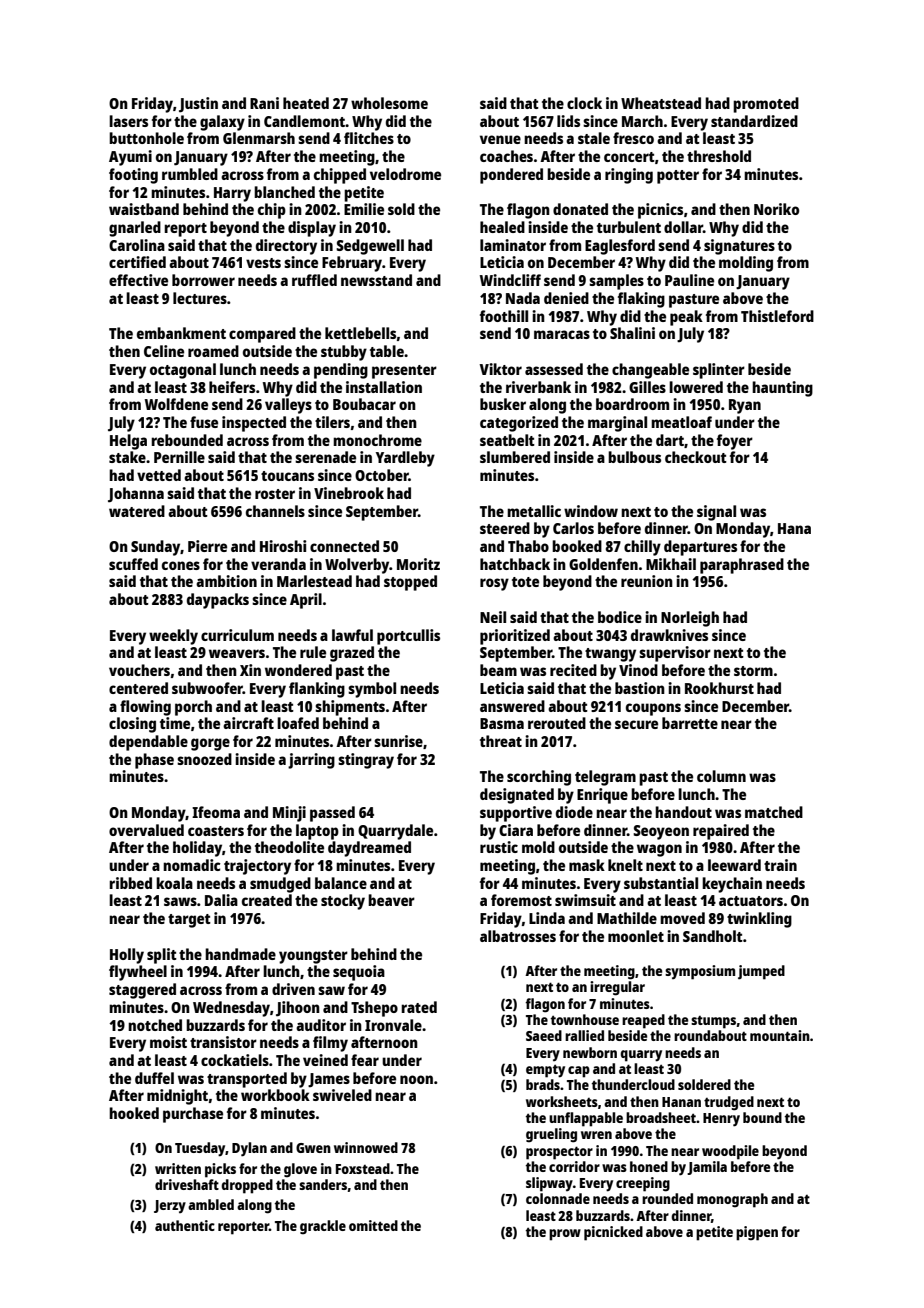 This image has width=924, height=1308. What do you see at coordinates (503, 404) in the image?
I see `busker` at bounding box center [503, 404].
